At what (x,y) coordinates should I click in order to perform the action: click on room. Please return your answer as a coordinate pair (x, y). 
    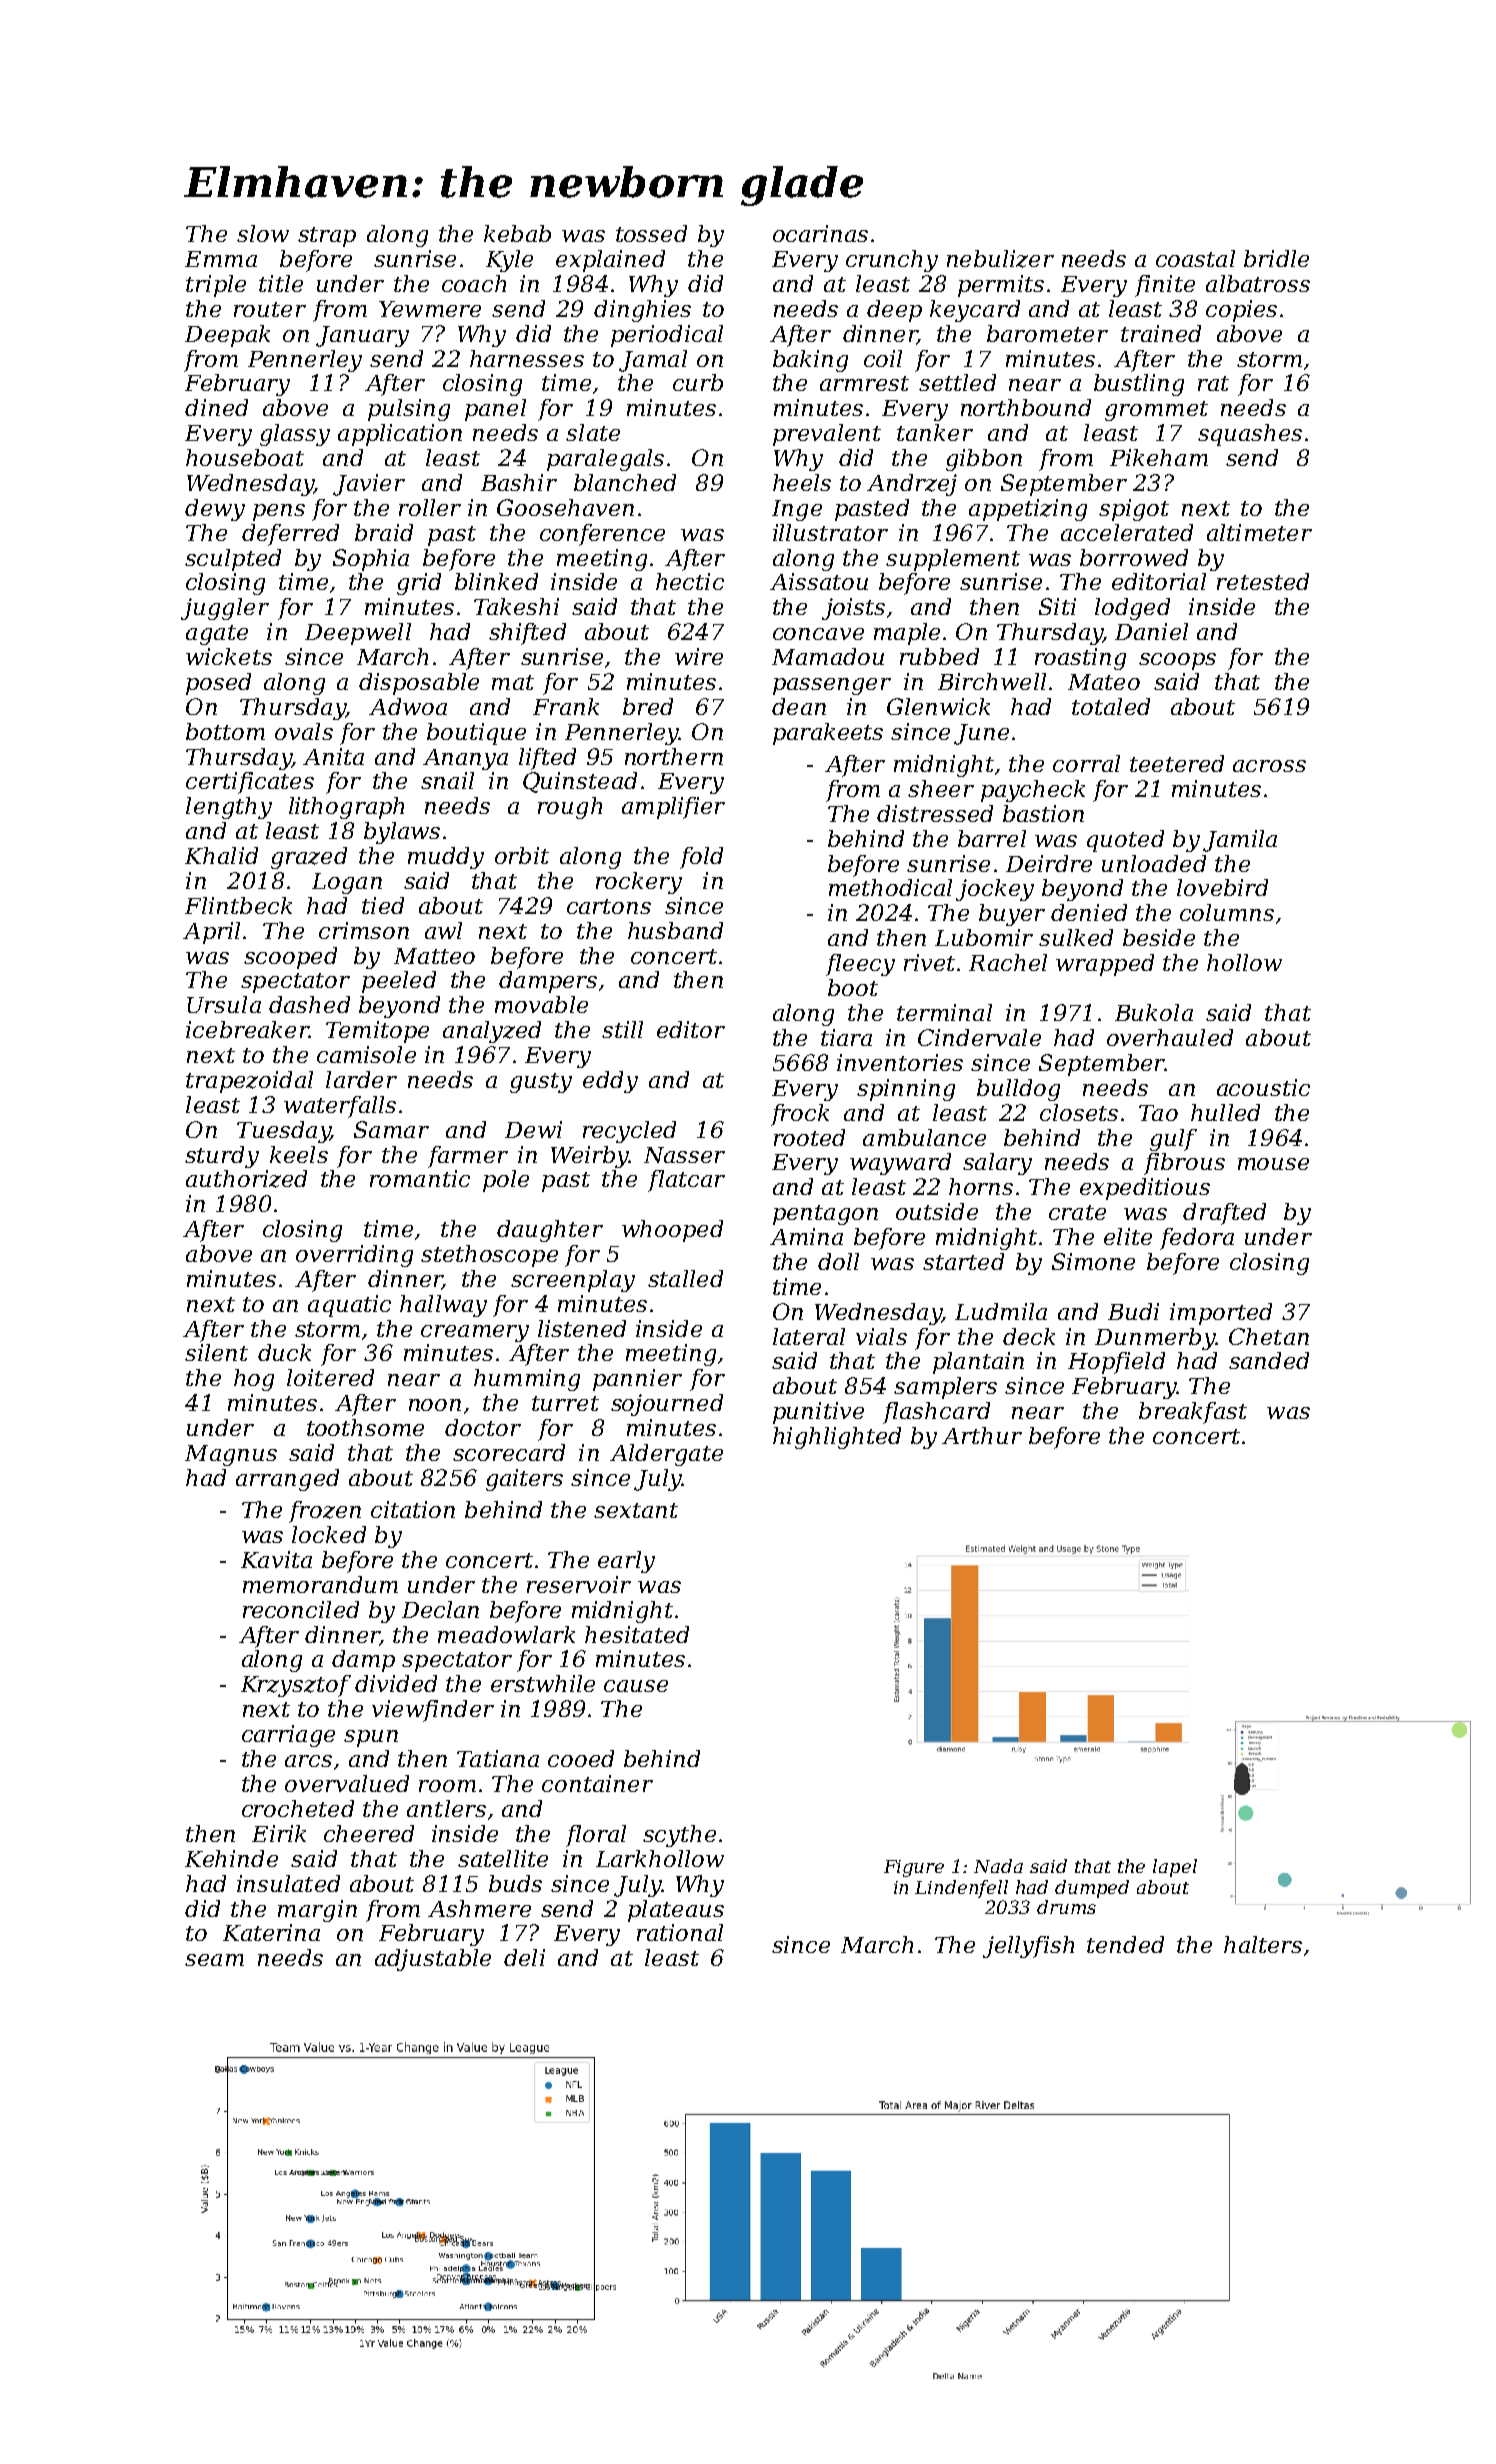
    Looking at the image, I should click on (447, 1786).
